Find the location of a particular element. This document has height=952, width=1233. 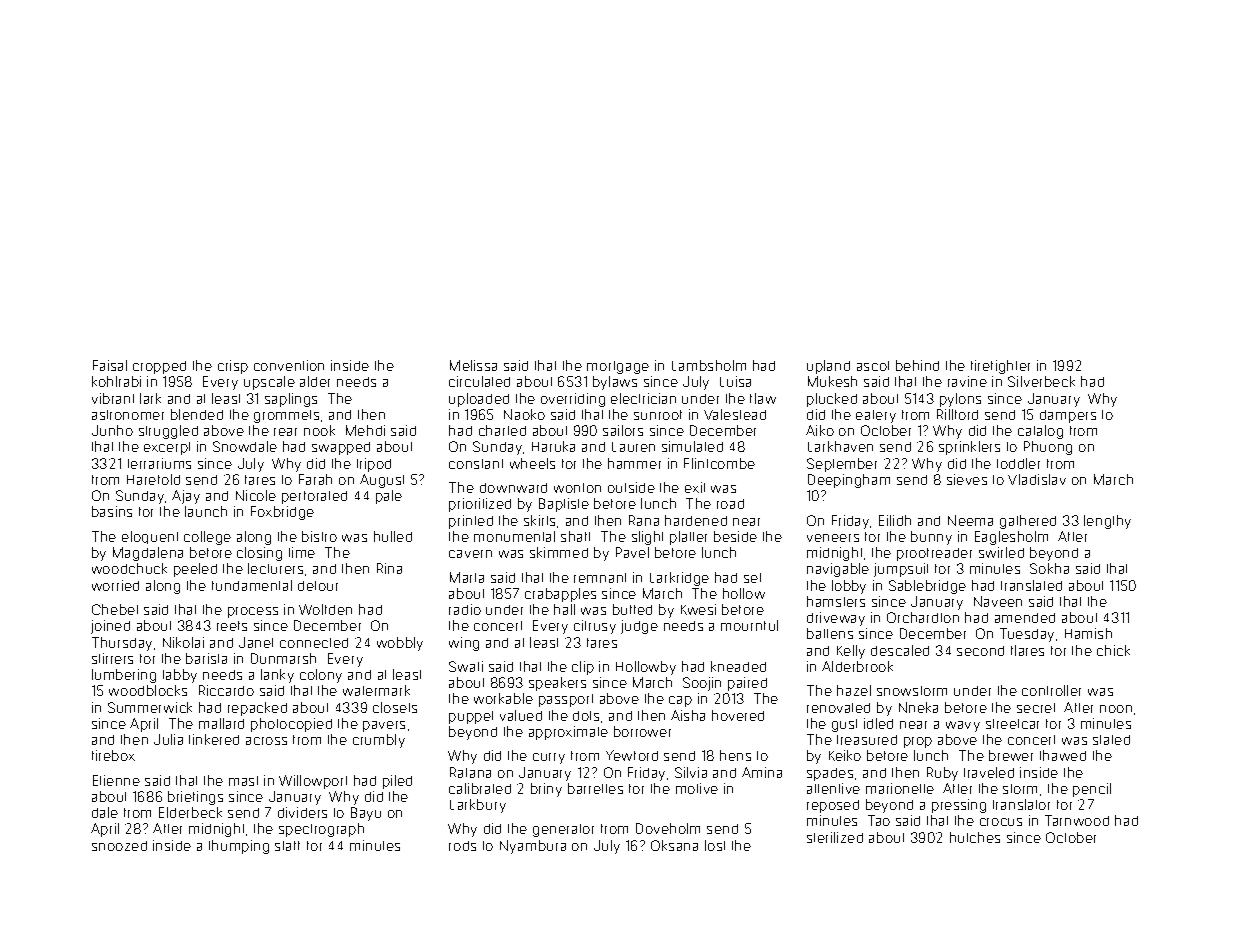

Deepingham is located at coordinates (849, 481).
